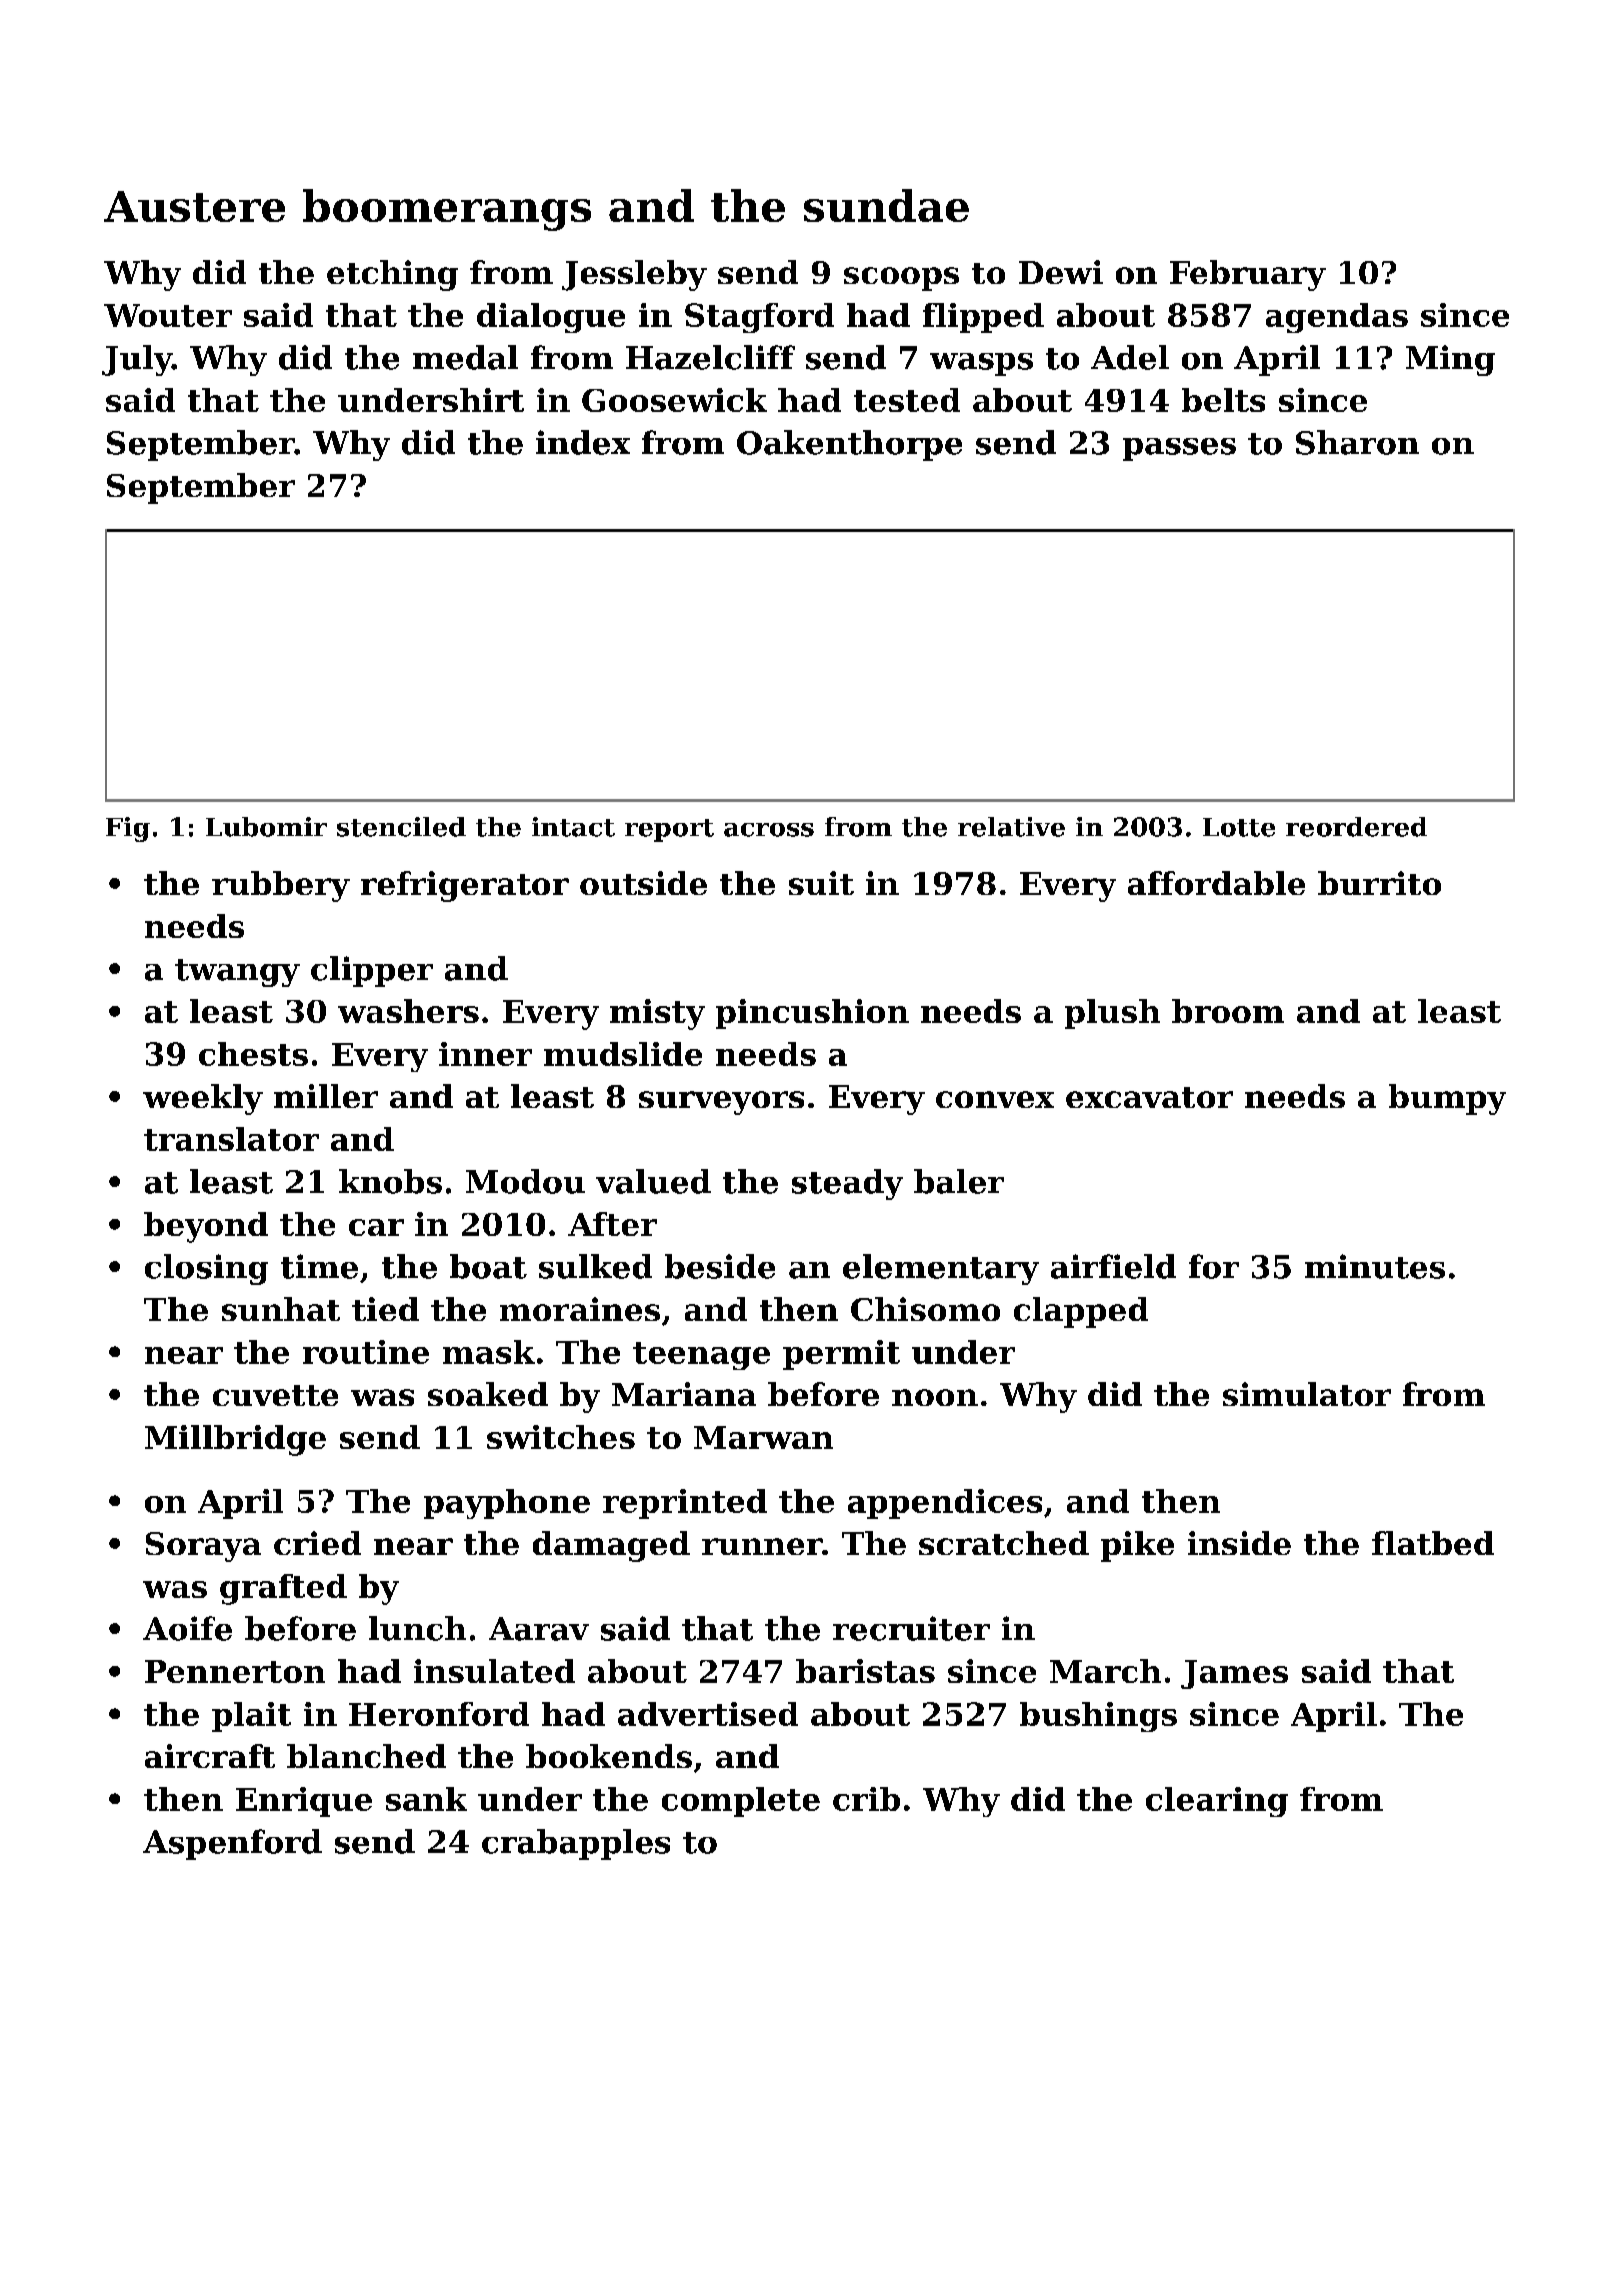 The width and height of the screenshot is (1620, 2292). I want to click on boomerangs, so click(447, 210).
